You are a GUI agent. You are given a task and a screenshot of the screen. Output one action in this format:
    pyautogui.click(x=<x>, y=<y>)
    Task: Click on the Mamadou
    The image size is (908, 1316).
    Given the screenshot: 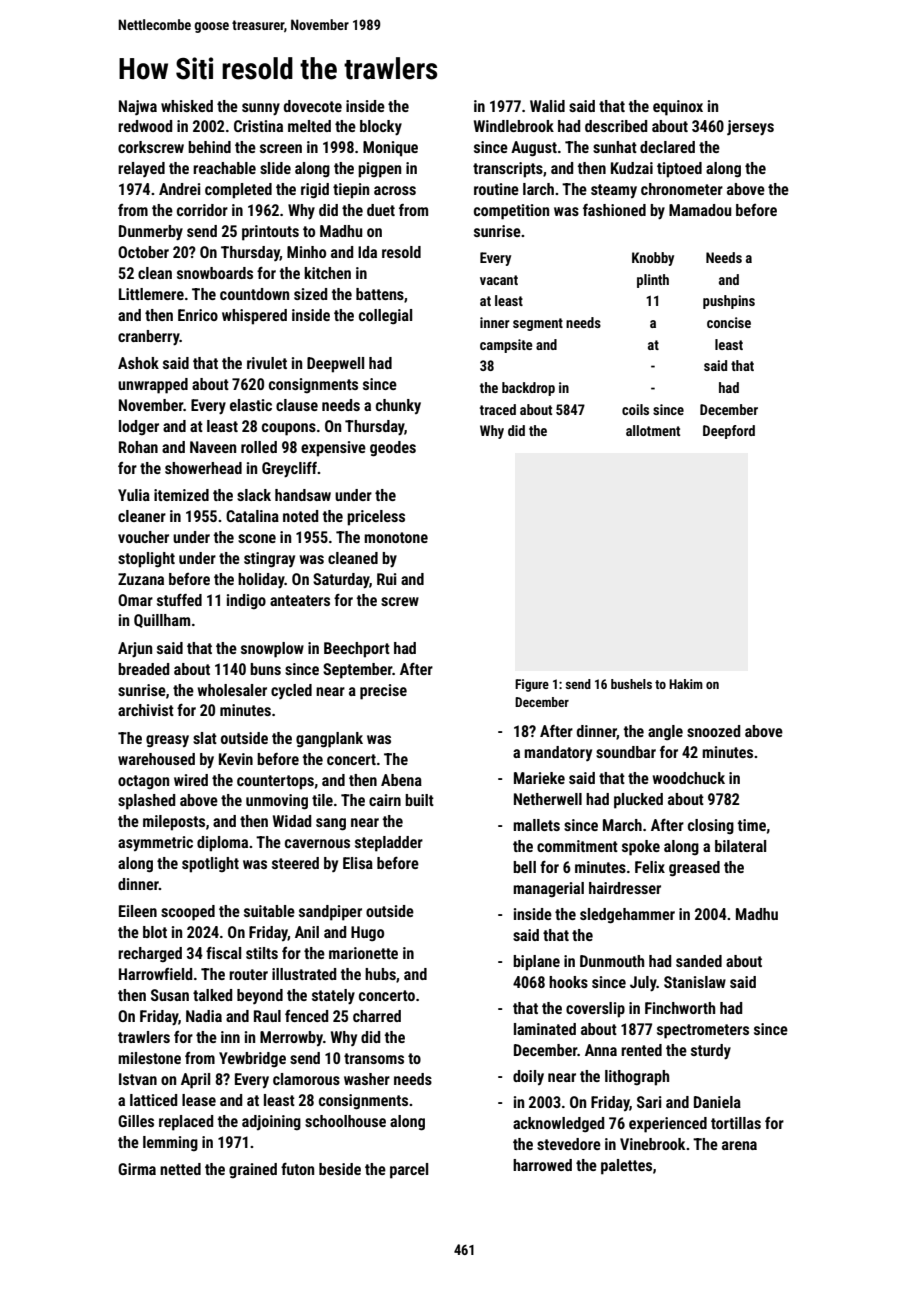 What is the action you would take?
    pyautogui.click(x=700, y=210)
